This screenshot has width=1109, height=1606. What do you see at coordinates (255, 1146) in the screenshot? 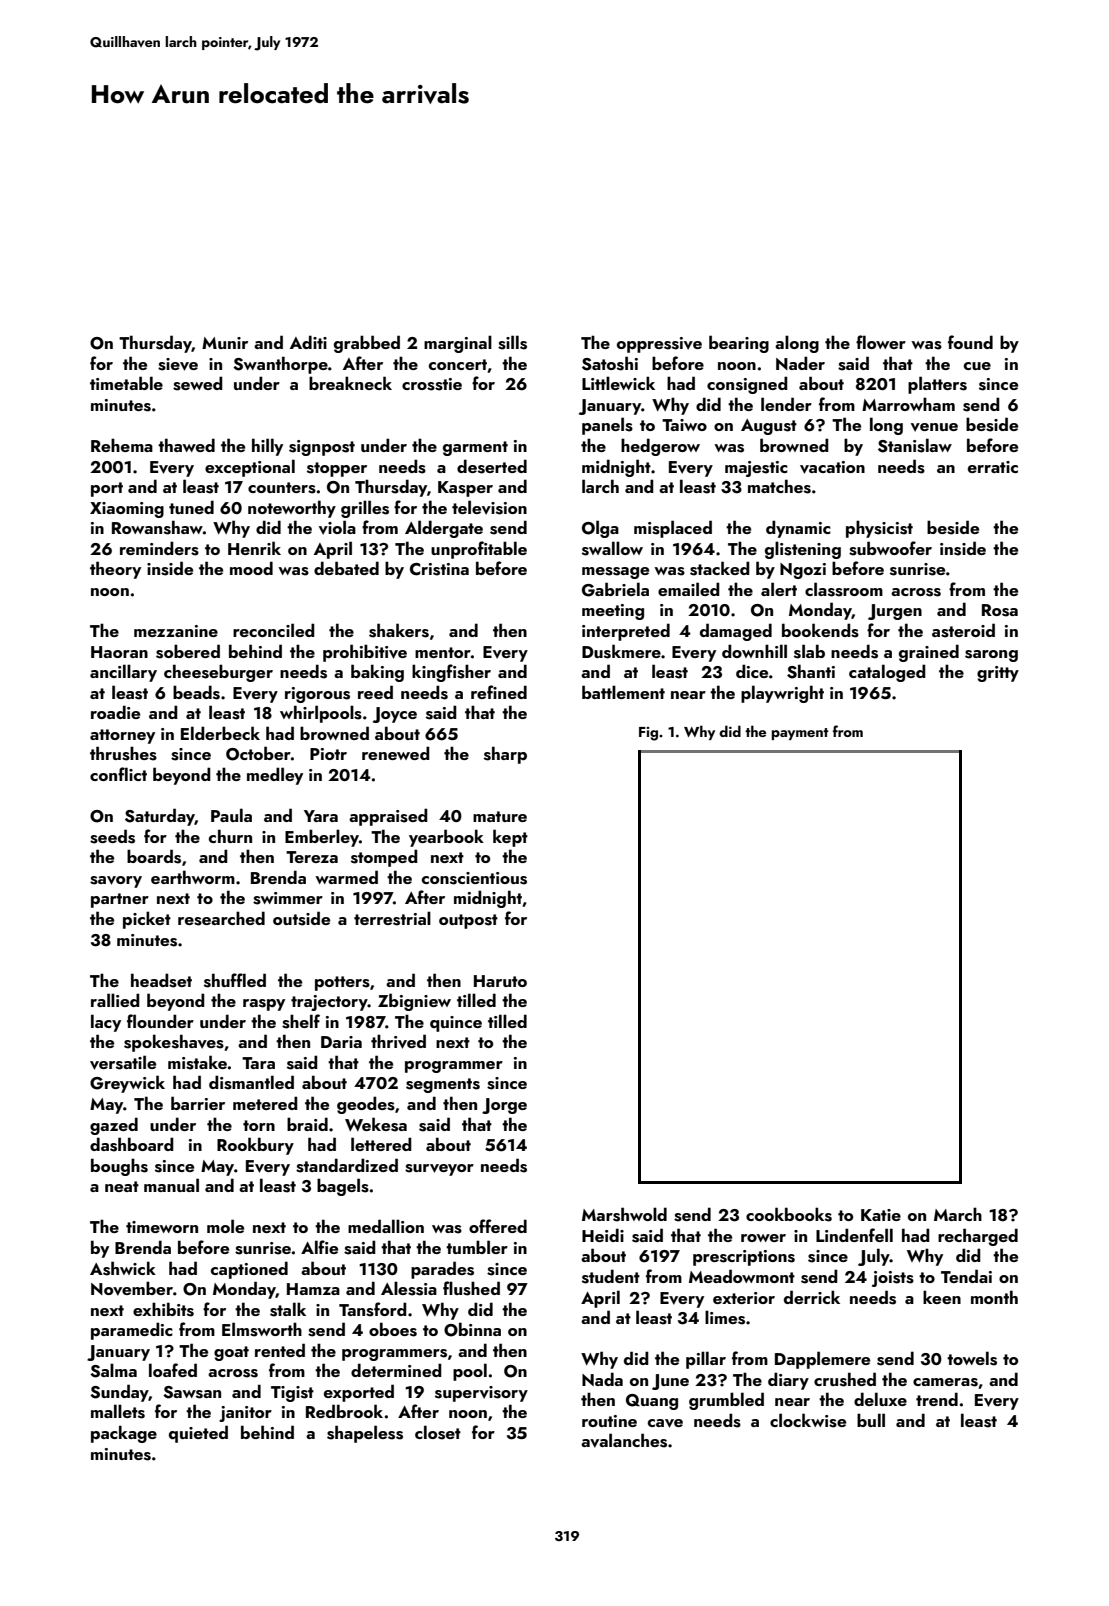
I see `Rookbury` at bounding box center [255, 1146].
